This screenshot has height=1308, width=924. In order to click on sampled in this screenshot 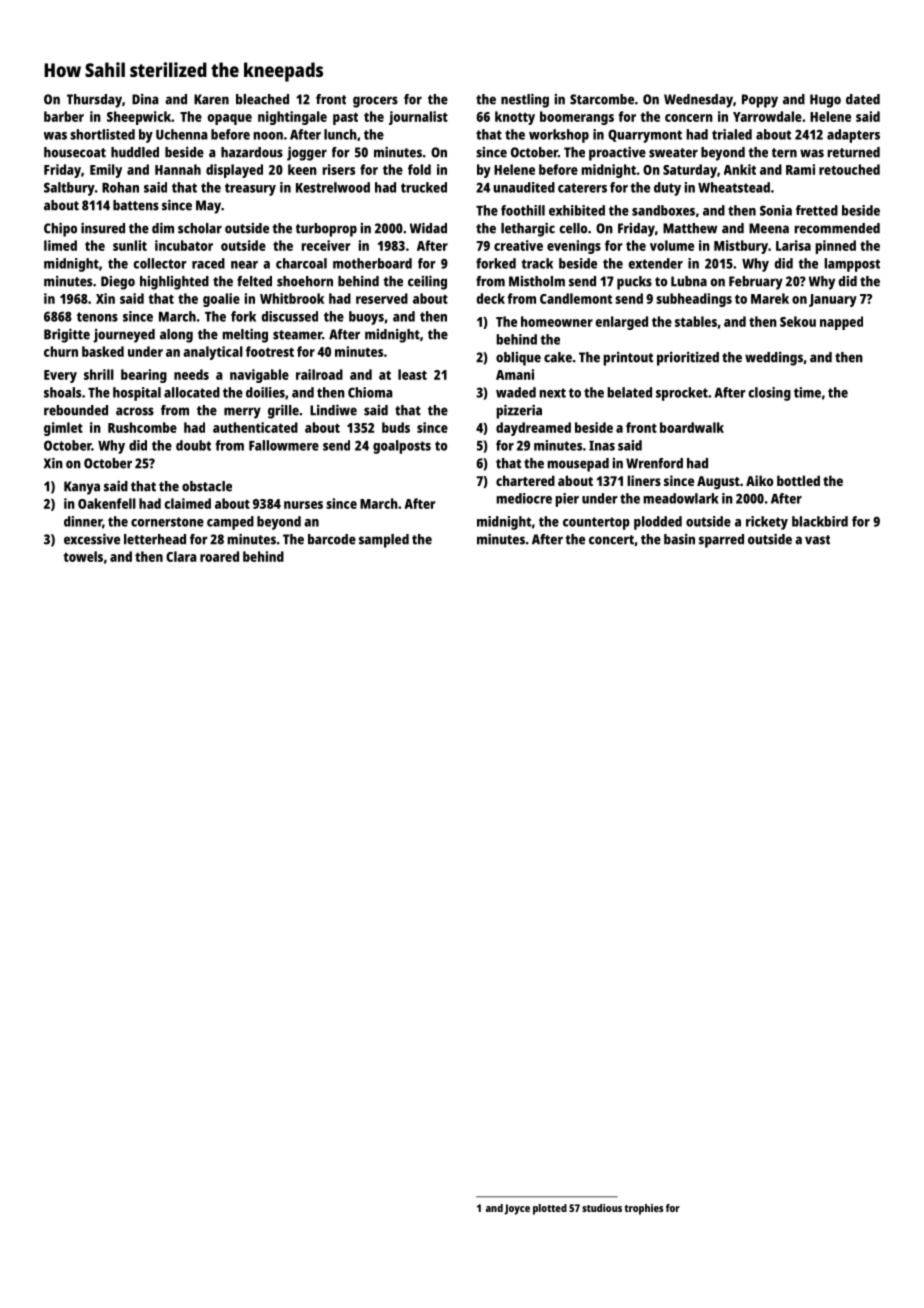, I will do `click(384, 541)`.
